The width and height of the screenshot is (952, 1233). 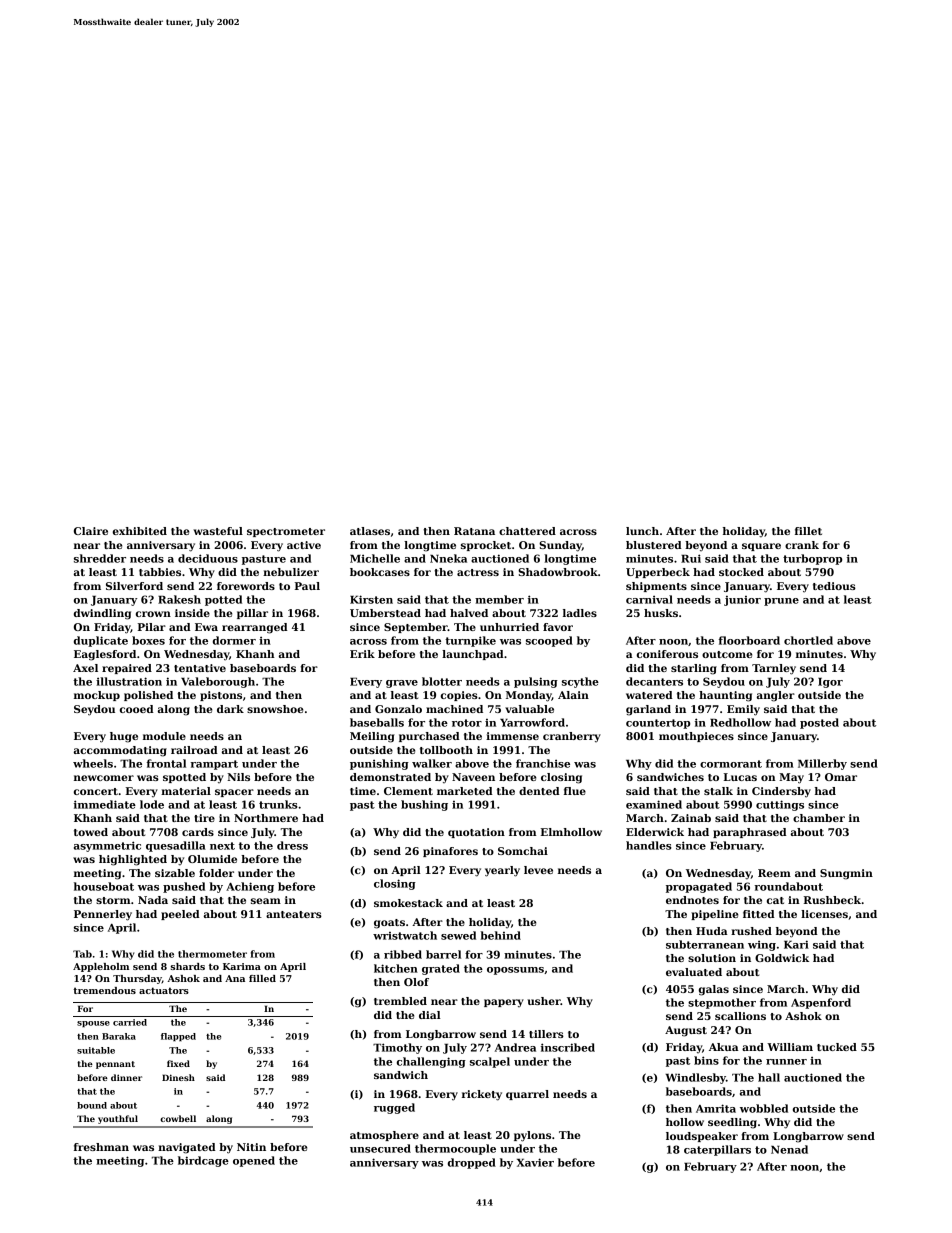 I want to click on freshman, so click(x=101, y=1147).
